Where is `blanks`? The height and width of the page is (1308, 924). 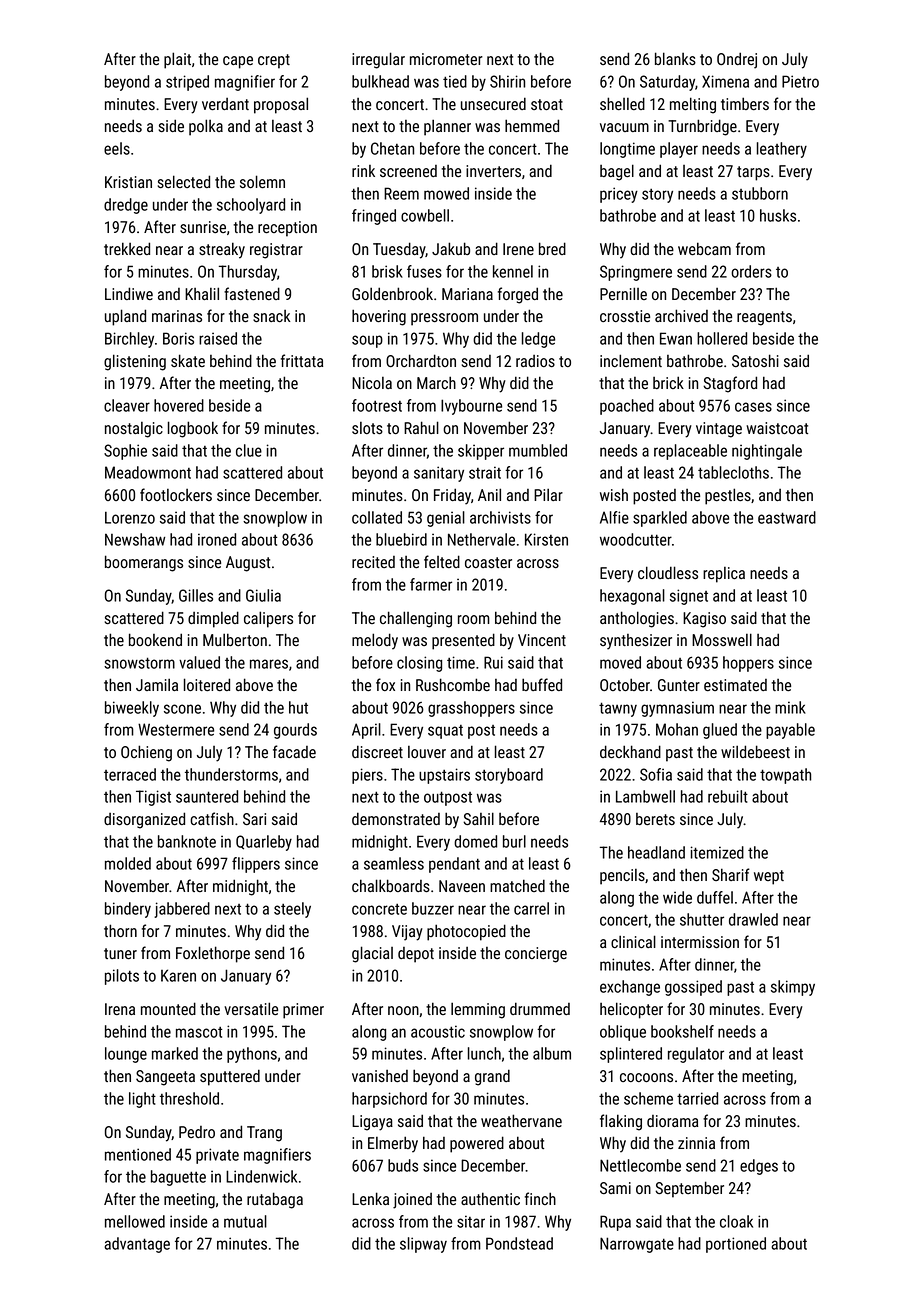
blanks is located at coordinates (675, 58).
